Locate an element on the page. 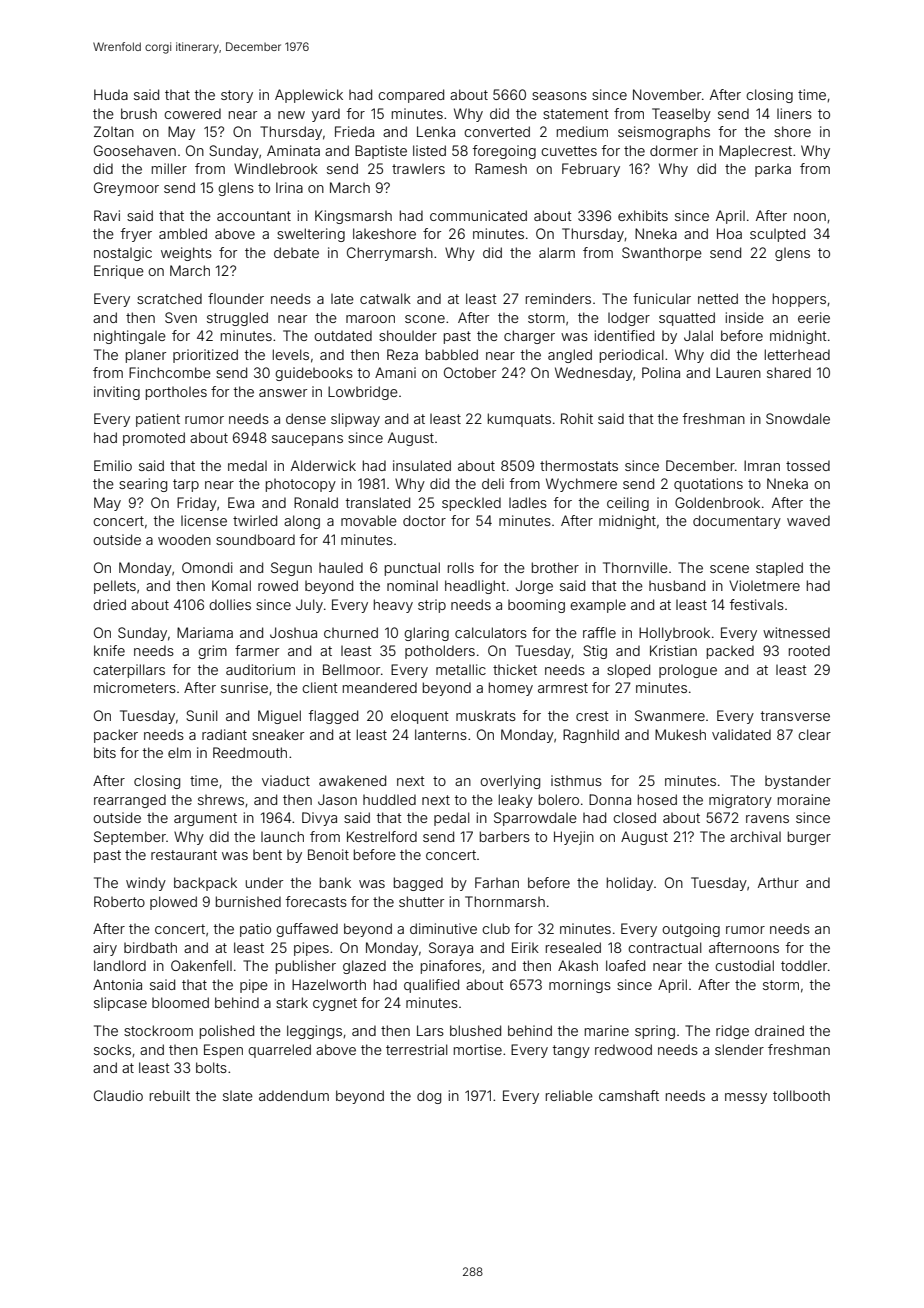  closed is located at coordinates (634, 817).
